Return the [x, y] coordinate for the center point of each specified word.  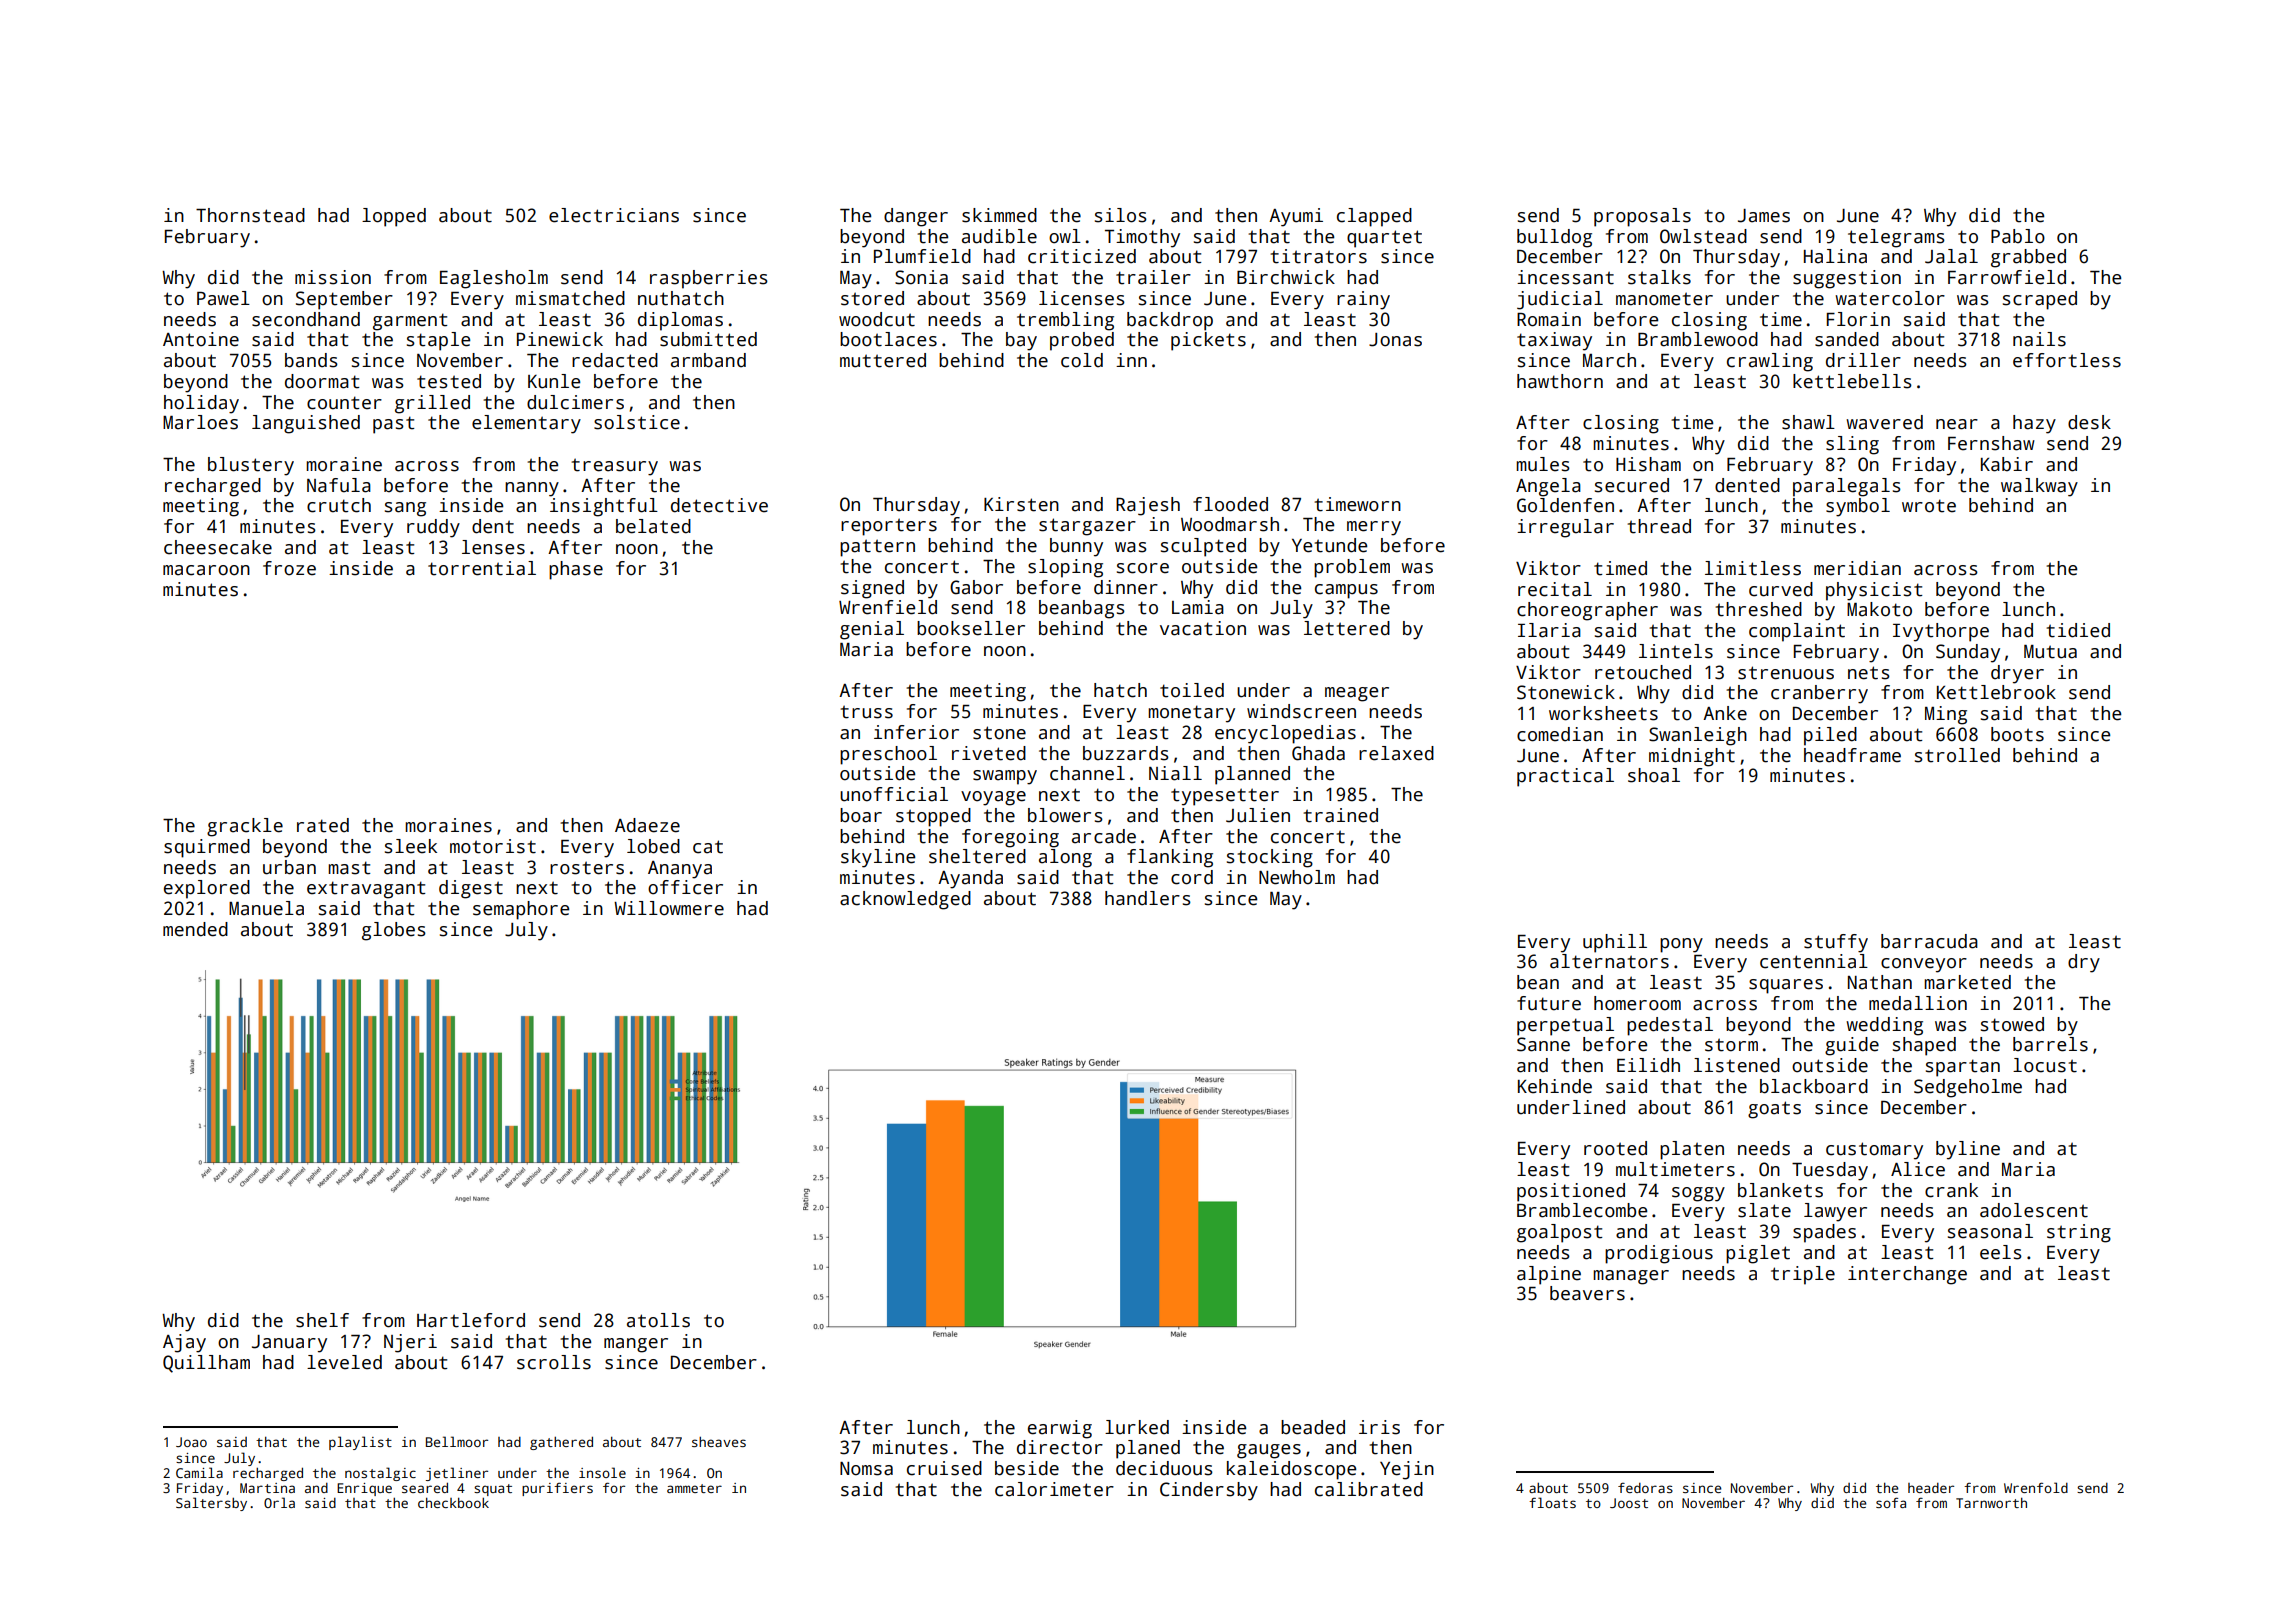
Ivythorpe [1941, 632]
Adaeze [647, 825]
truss [866, 712]
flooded [1230, 504]
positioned [1571, 1192]
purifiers [557, 1489]
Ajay [184, 1343]
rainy [1363, 300]
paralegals [1847, 487]
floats [1552, 1502]
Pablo [2018, 236]
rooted [1615, 1148]
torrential [482, 568]
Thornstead [250, 215]
